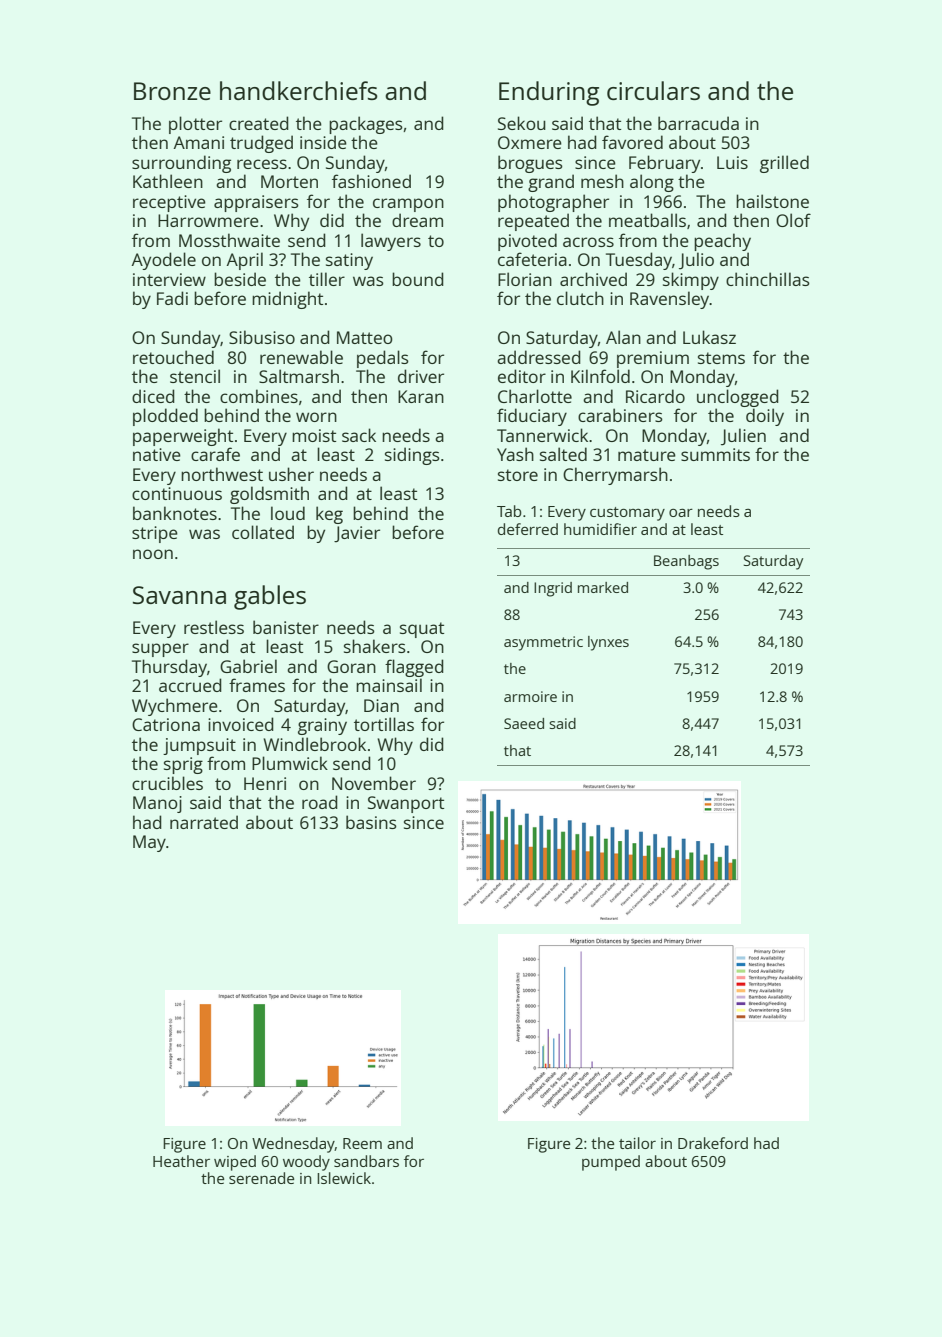  Describe the element at coordinates (524, 723) in the document. I see `Saeed` at that location.
